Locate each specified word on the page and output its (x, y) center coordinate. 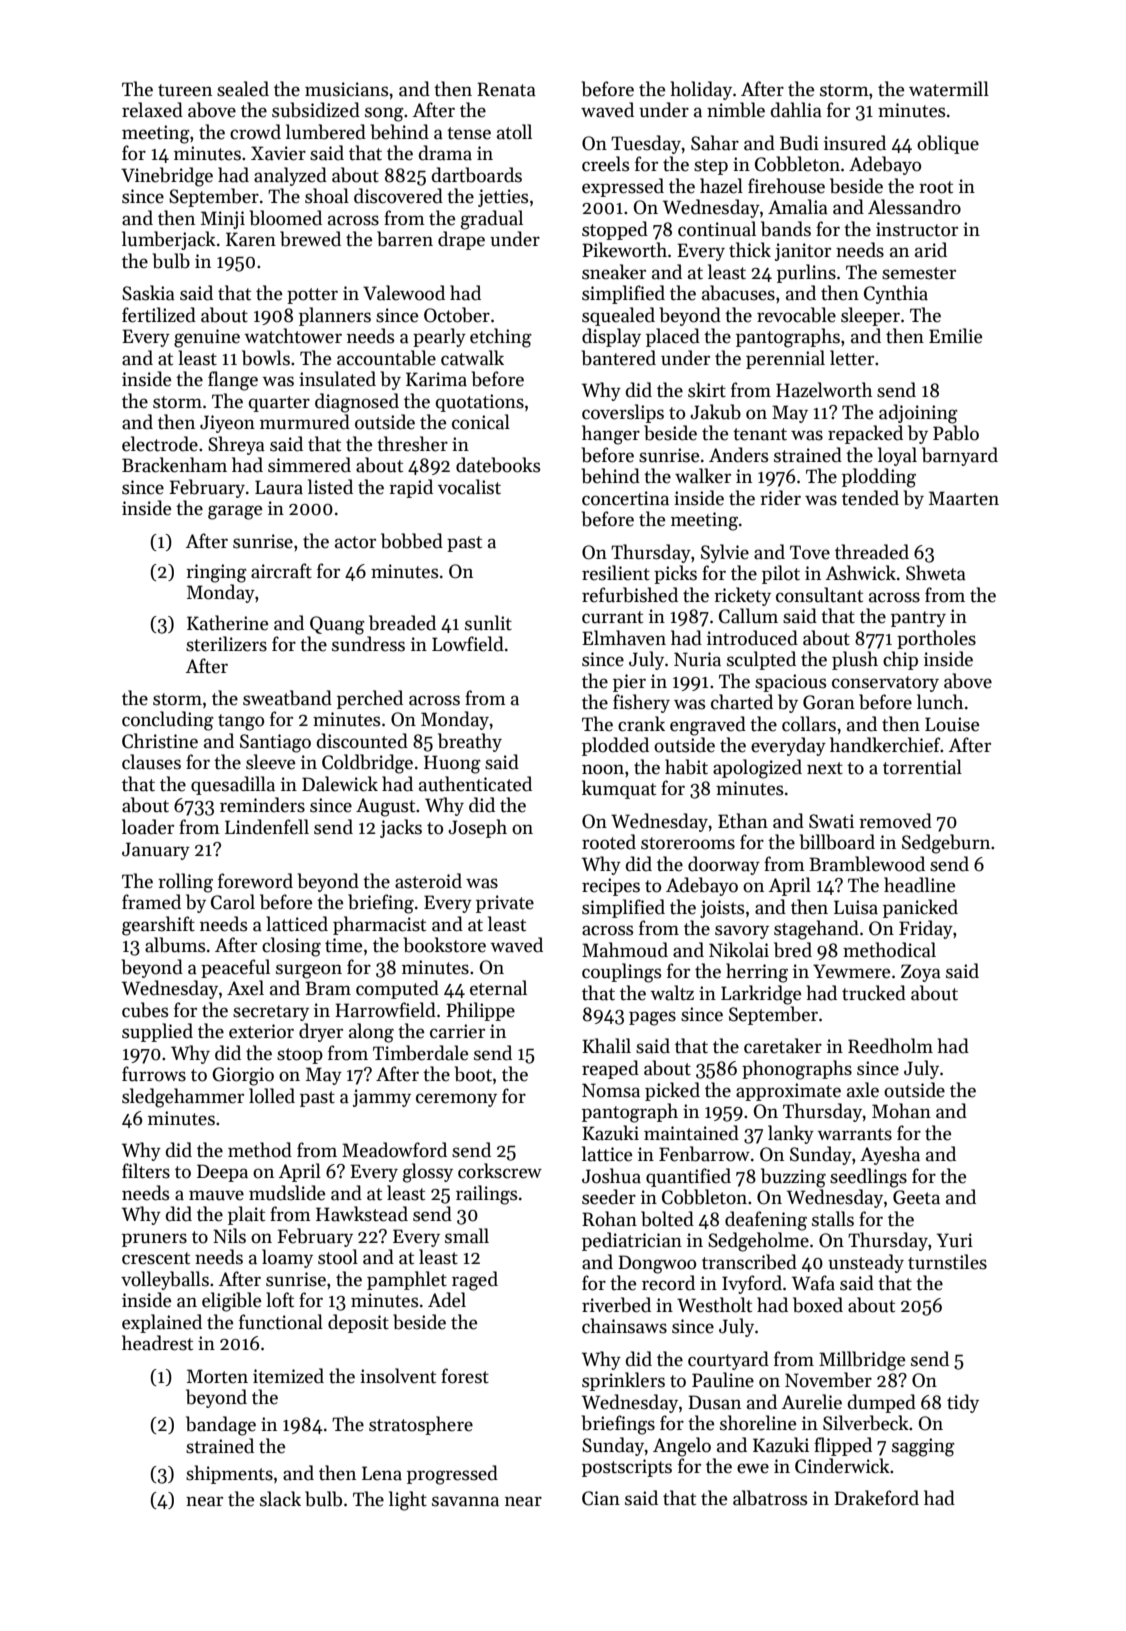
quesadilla (233, 785)
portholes (936, 639)
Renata (506, 89)
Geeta (916, 1197)
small (467, 1236)
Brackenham (174, 465)
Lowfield (468, 644)
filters (146, 1171)
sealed (243, 89)
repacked (865, 434)
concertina (625, 498)
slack (280, 1499)
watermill (949, 89)
